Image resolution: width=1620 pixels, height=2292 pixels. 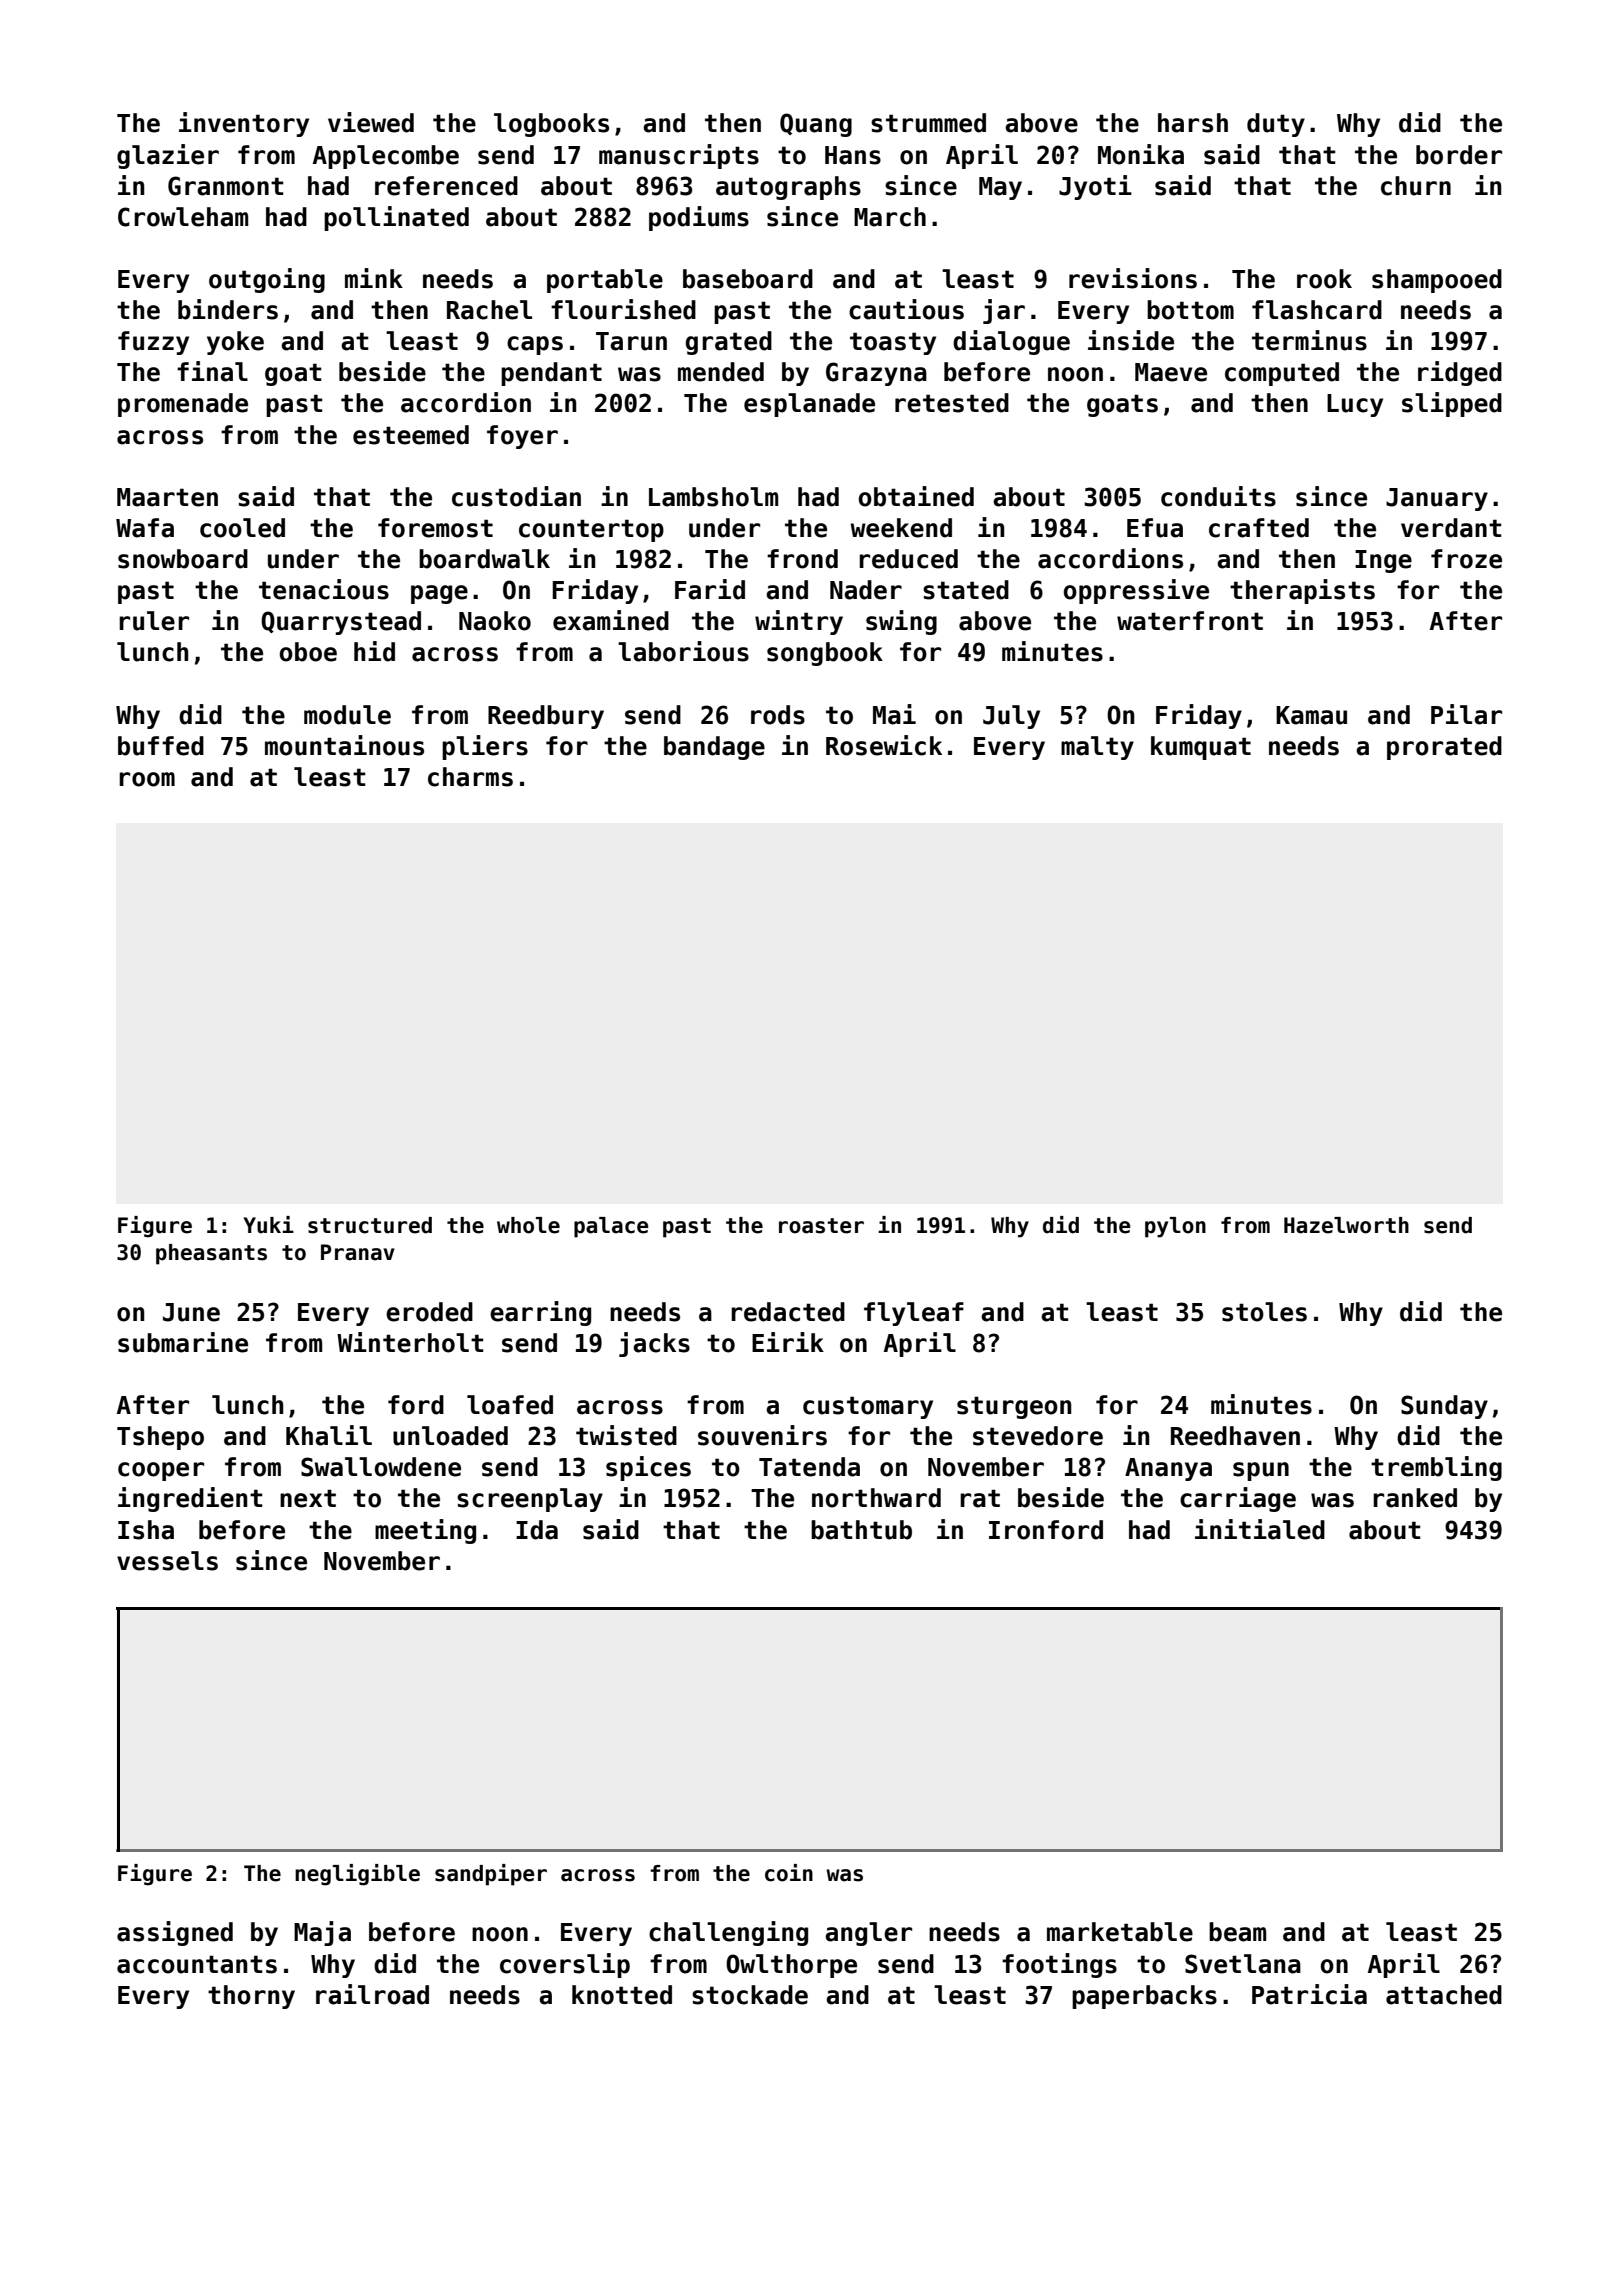 What do you see at coordinates (1444, 1995) in the screenshot?
I see `attached` at bounding box center [1444, 1995].
